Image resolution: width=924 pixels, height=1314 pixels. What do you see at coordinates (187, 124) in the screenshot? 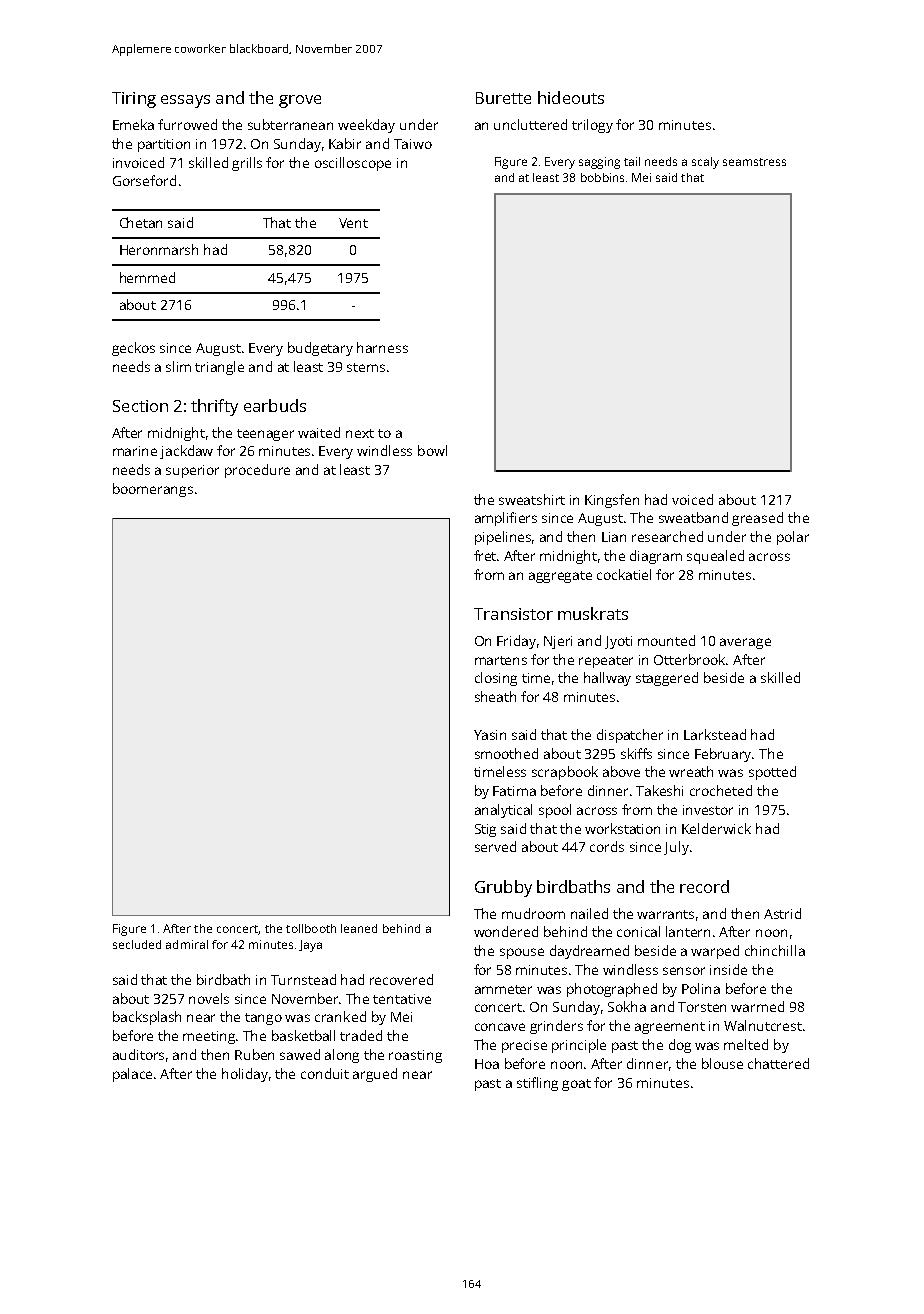
I see `furrowed` at bounding box center [187, 124].
